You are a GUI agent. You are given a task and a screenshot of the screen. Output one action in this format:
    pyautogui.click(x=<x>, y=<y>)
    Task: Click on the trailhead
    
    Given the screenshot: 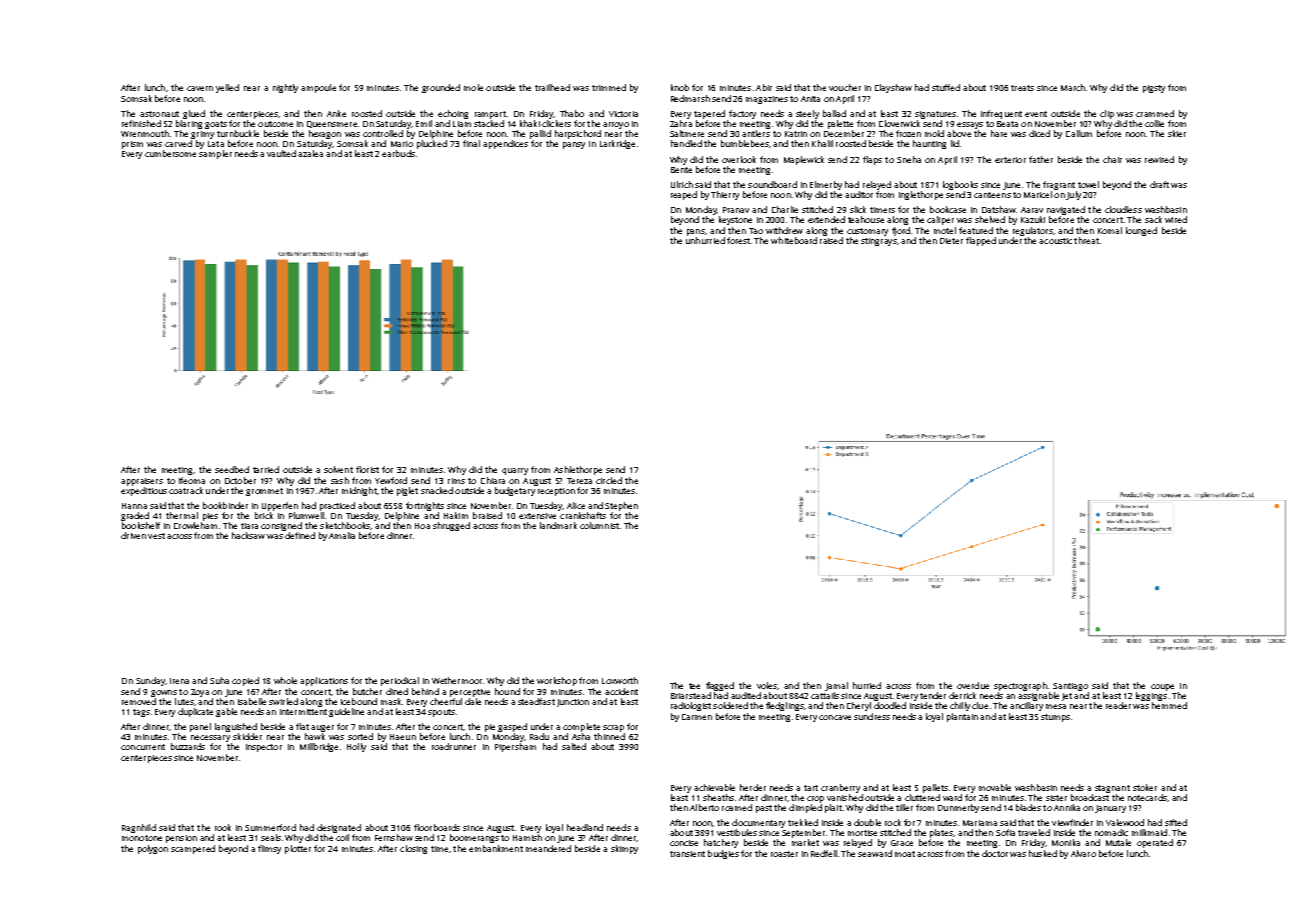 What is the action you would take?
    pyautogui.click(x=552, y=87)
